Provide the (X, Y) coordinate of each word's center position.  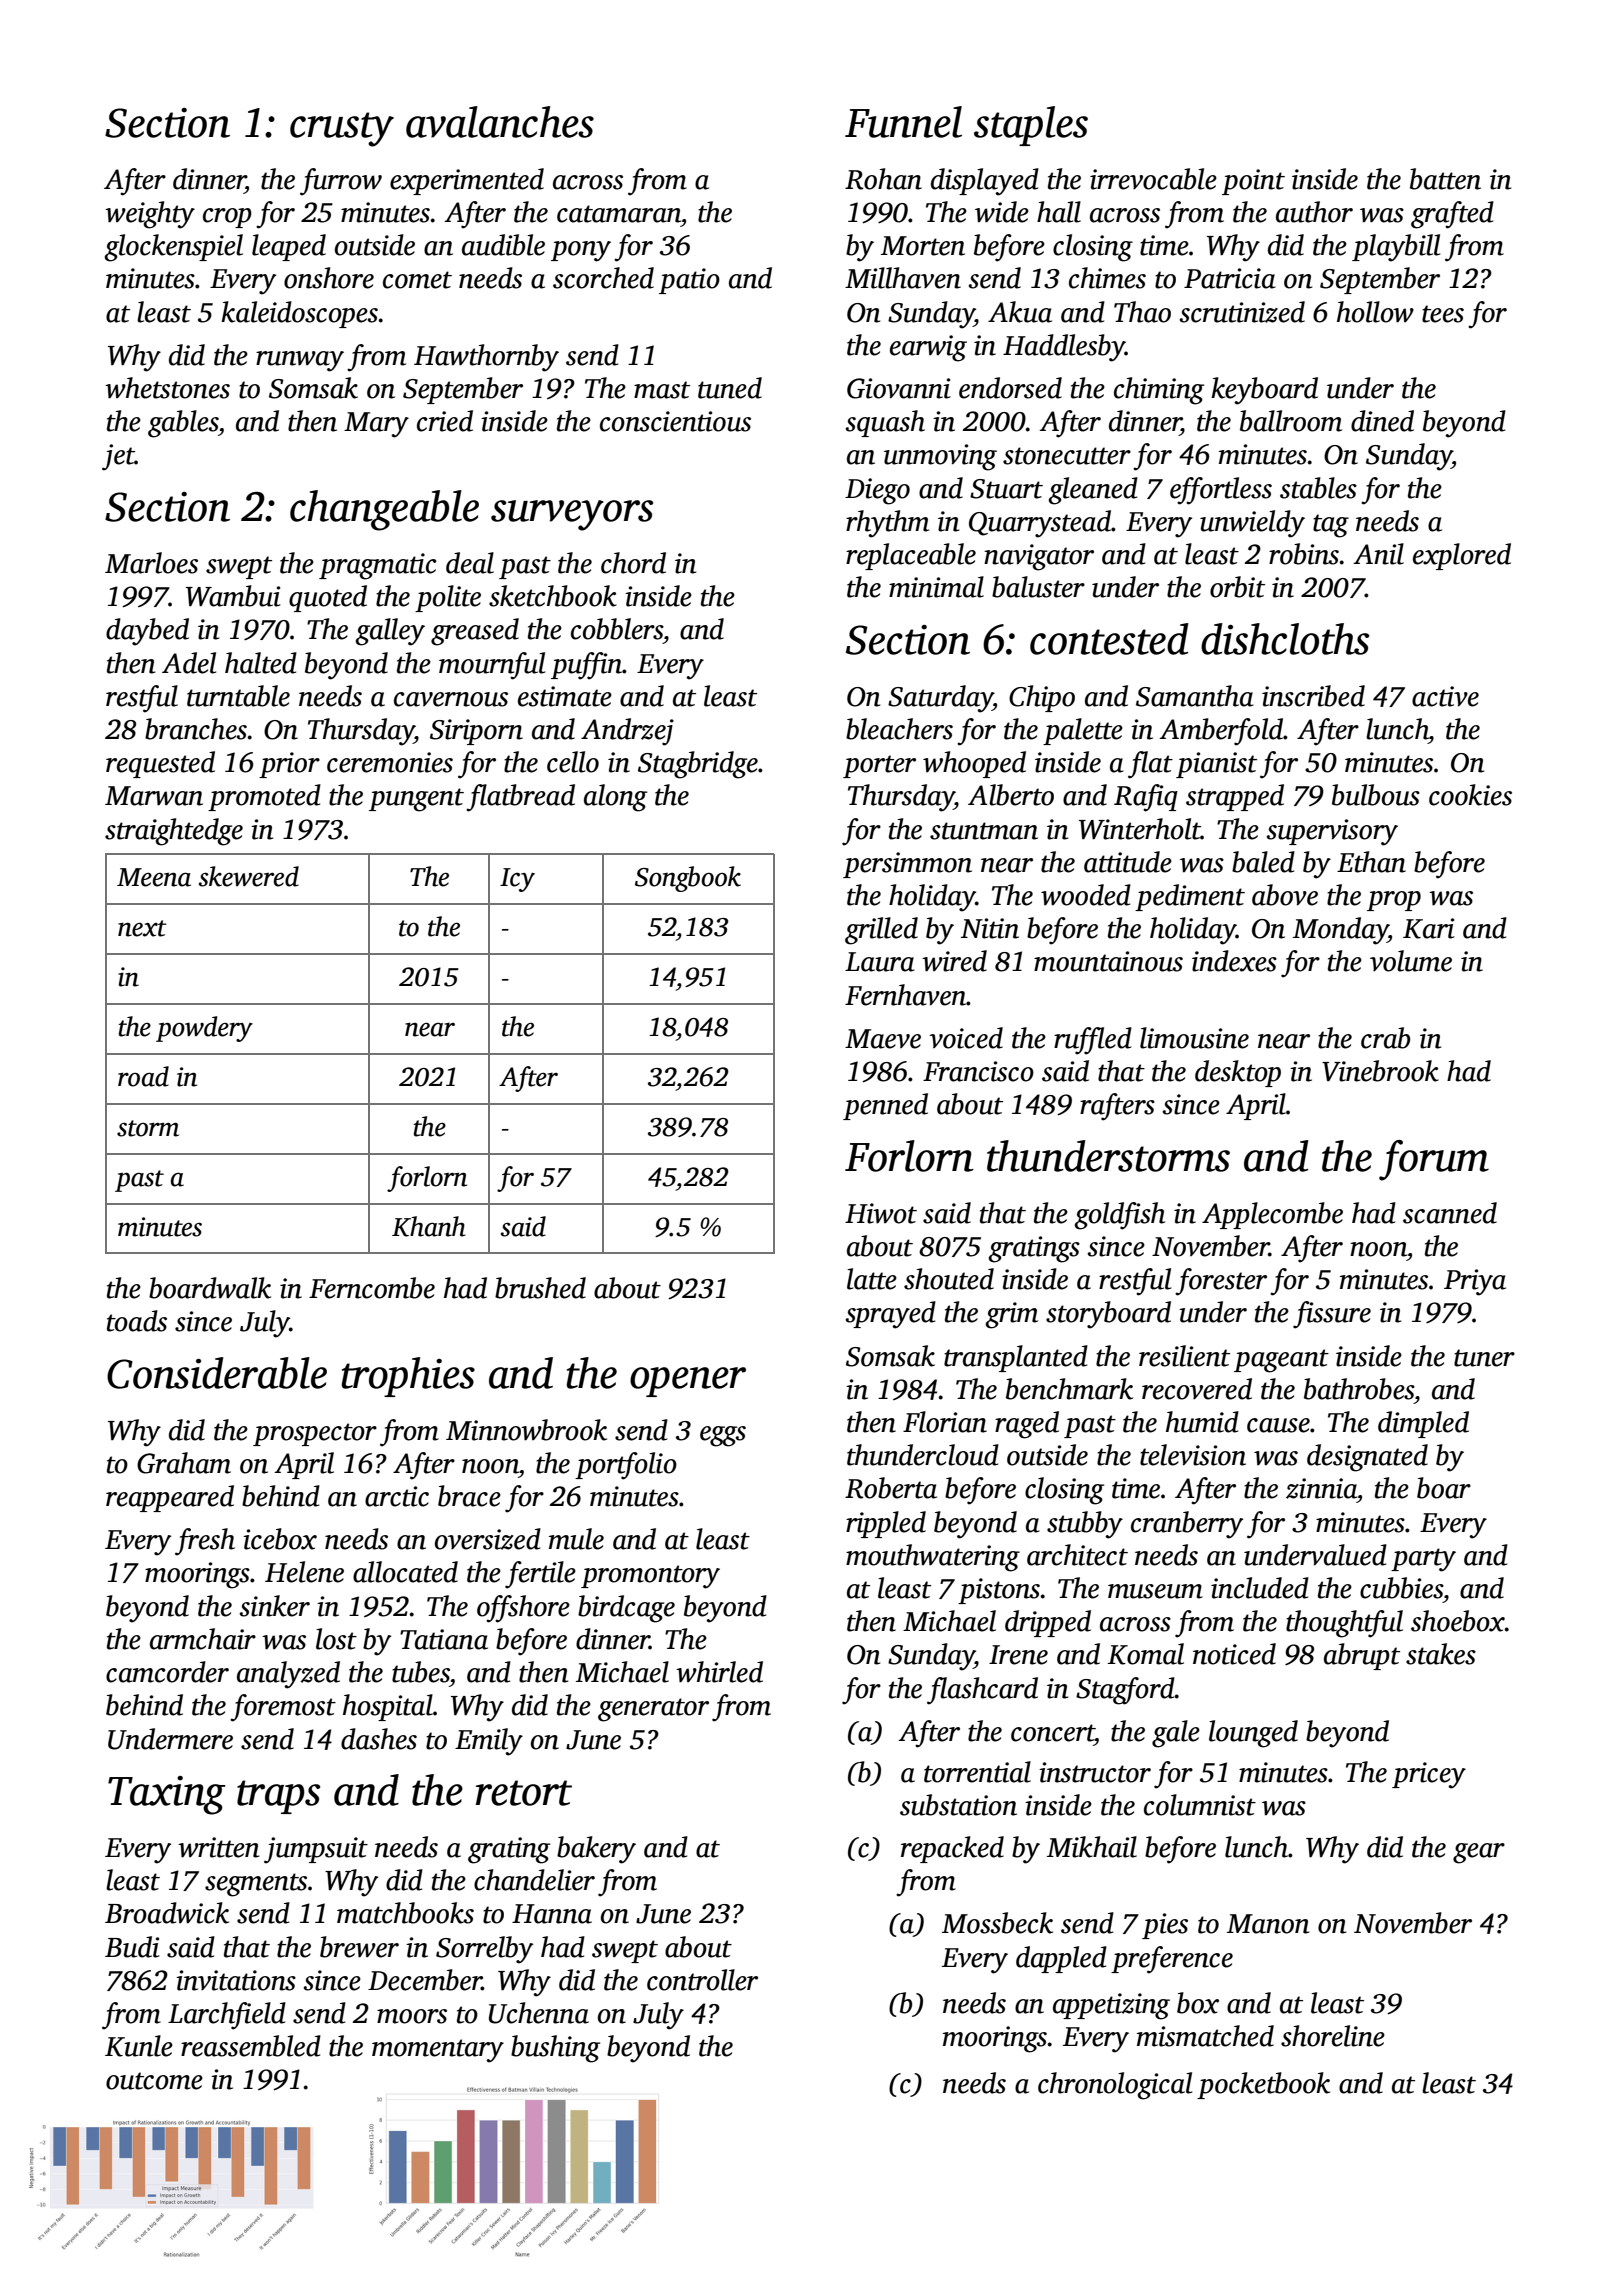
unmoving (940, 457)
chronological (1115, 2086)
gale (1176, 1734)
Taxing (167, 1795)
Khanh (429, 1226)
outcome (154, 2081)
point (1253, 182)
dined (1382, 421)
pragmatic (378, 566)
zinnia (1321, 1488)
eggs (723, 1436)
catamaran (619, 214)
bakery (596, 1850)
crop (227, 218)
